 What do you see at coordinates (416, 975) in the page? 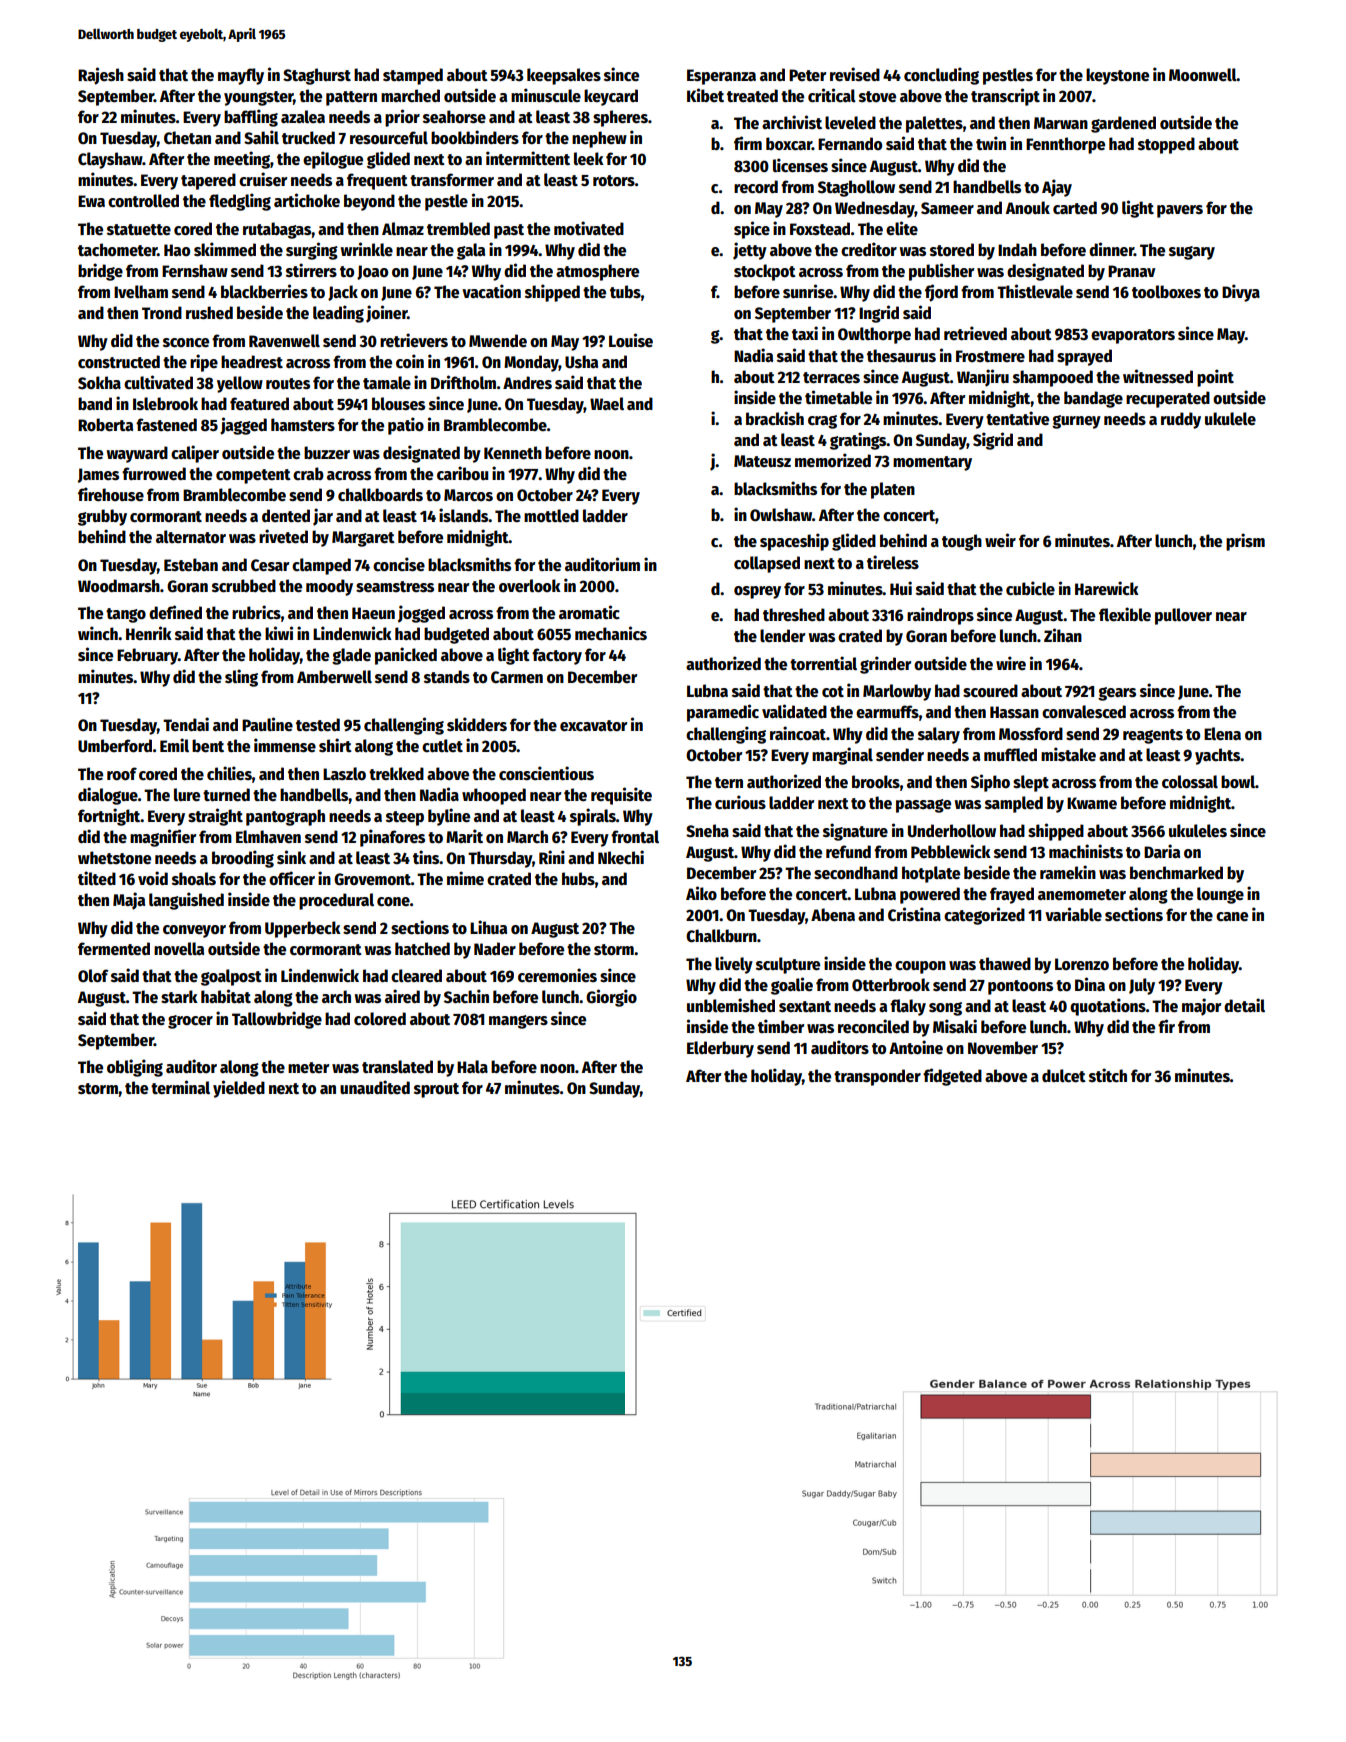
I see `cleared` at bounding box center [416, 975].
